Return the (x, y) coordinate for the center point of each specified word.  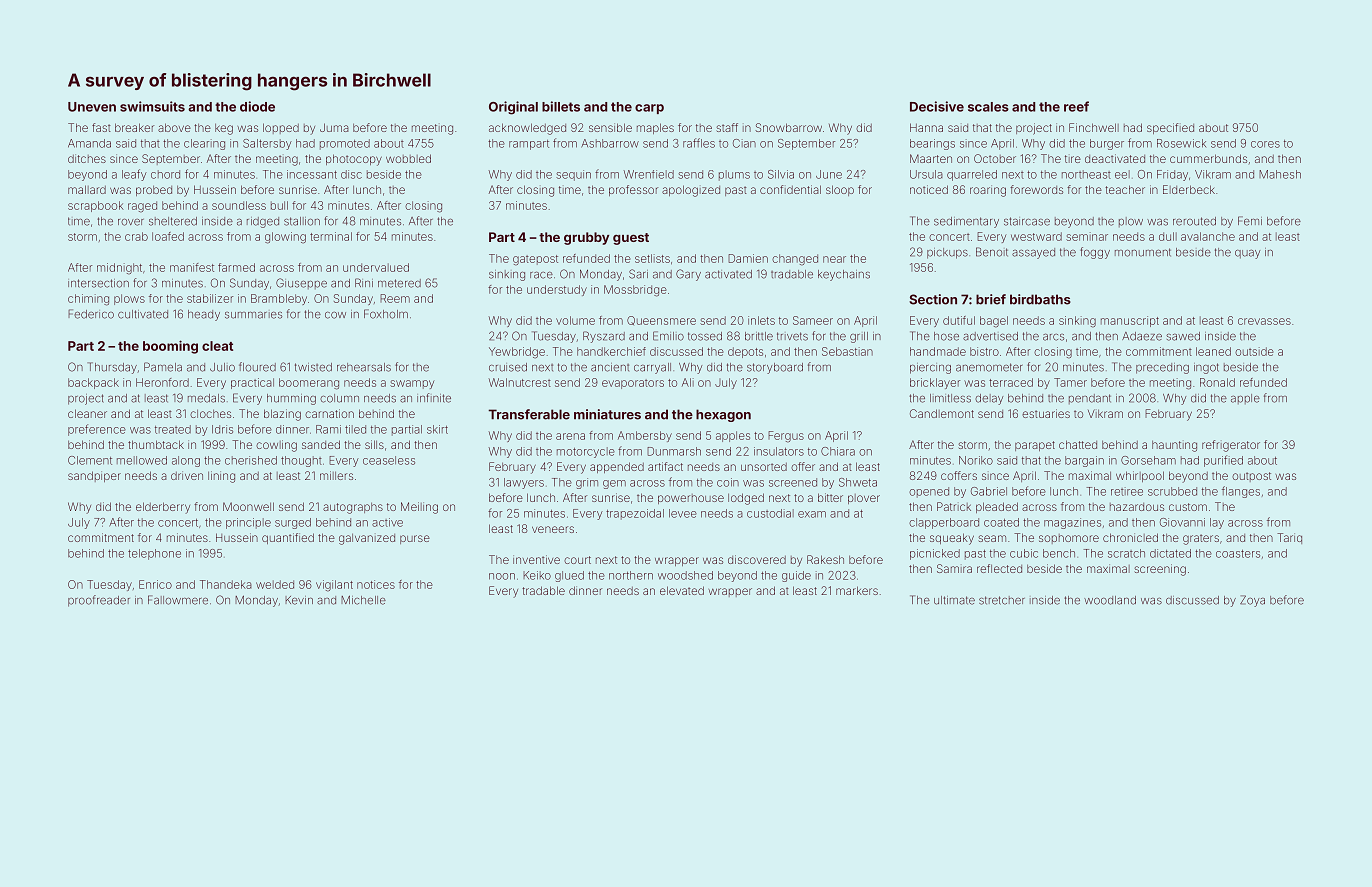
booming (170, 347)
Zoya (1252, 601)
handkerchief (611, 351)
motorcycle (586, 452)
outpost (1251, 477)
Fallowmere (178, 600)
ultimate (954, 600)
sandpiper (94, 476)
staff (727, 127)
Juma (334, 127)
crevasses (1264, 321)
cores (1265, 144)
